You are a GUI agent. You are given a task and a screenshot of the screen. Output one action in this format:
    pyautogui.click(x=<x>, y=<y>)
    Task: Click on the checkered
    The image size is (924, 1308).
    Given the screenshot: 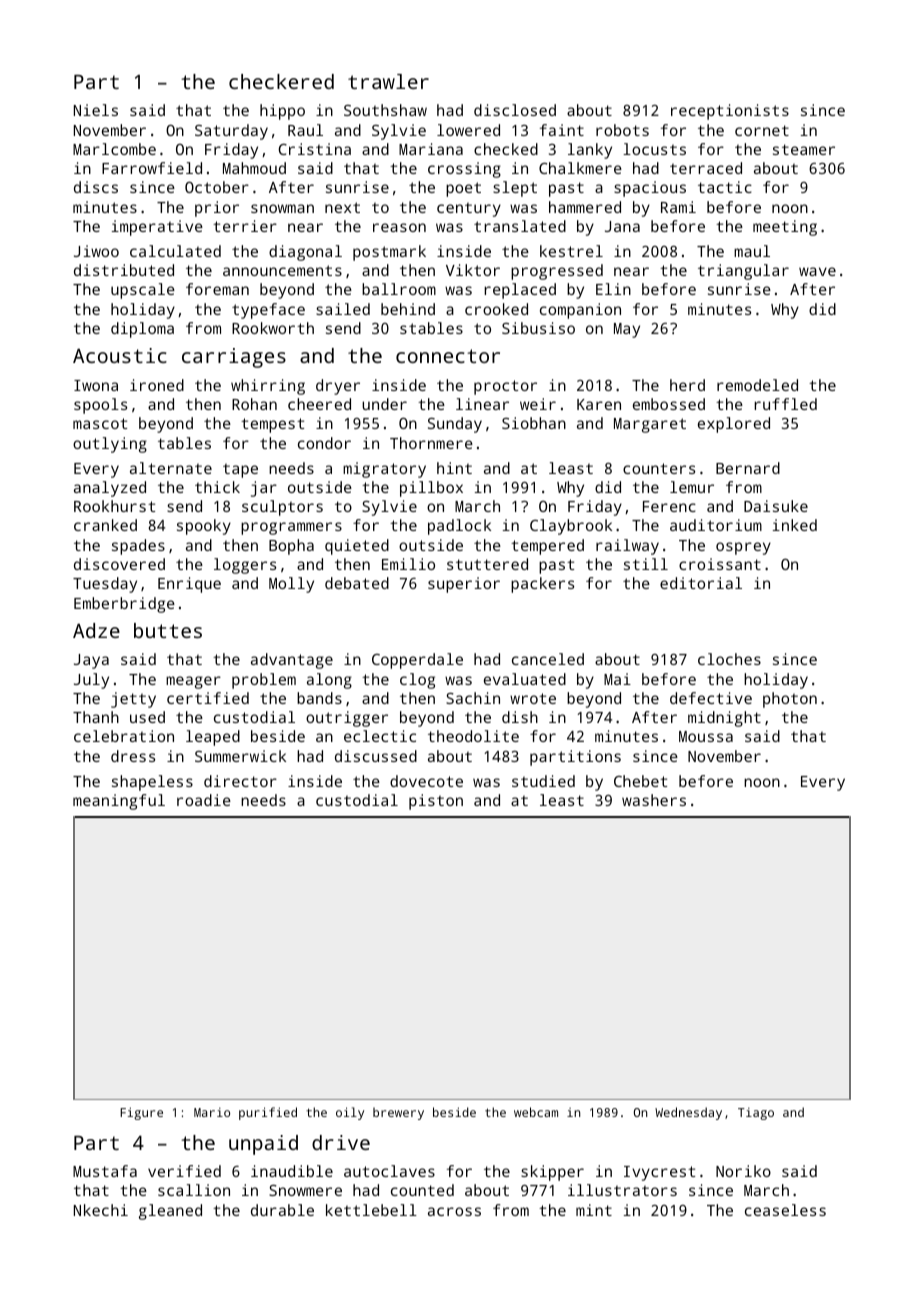 What is the action you would take?
    pyautogui.click(x=281, y=81)
